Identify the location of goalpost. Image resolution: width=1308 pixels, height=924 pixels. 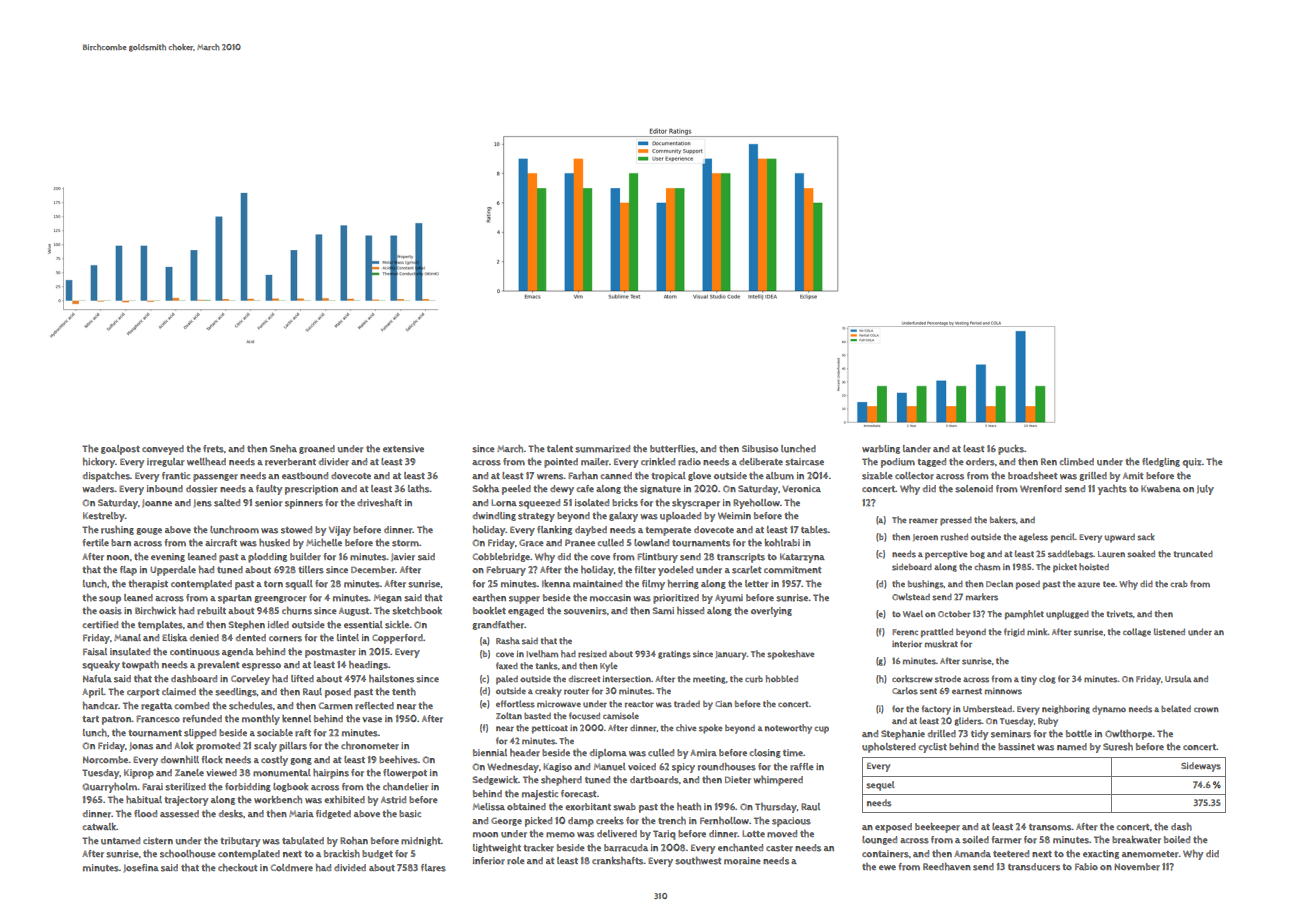
(120, 450).
